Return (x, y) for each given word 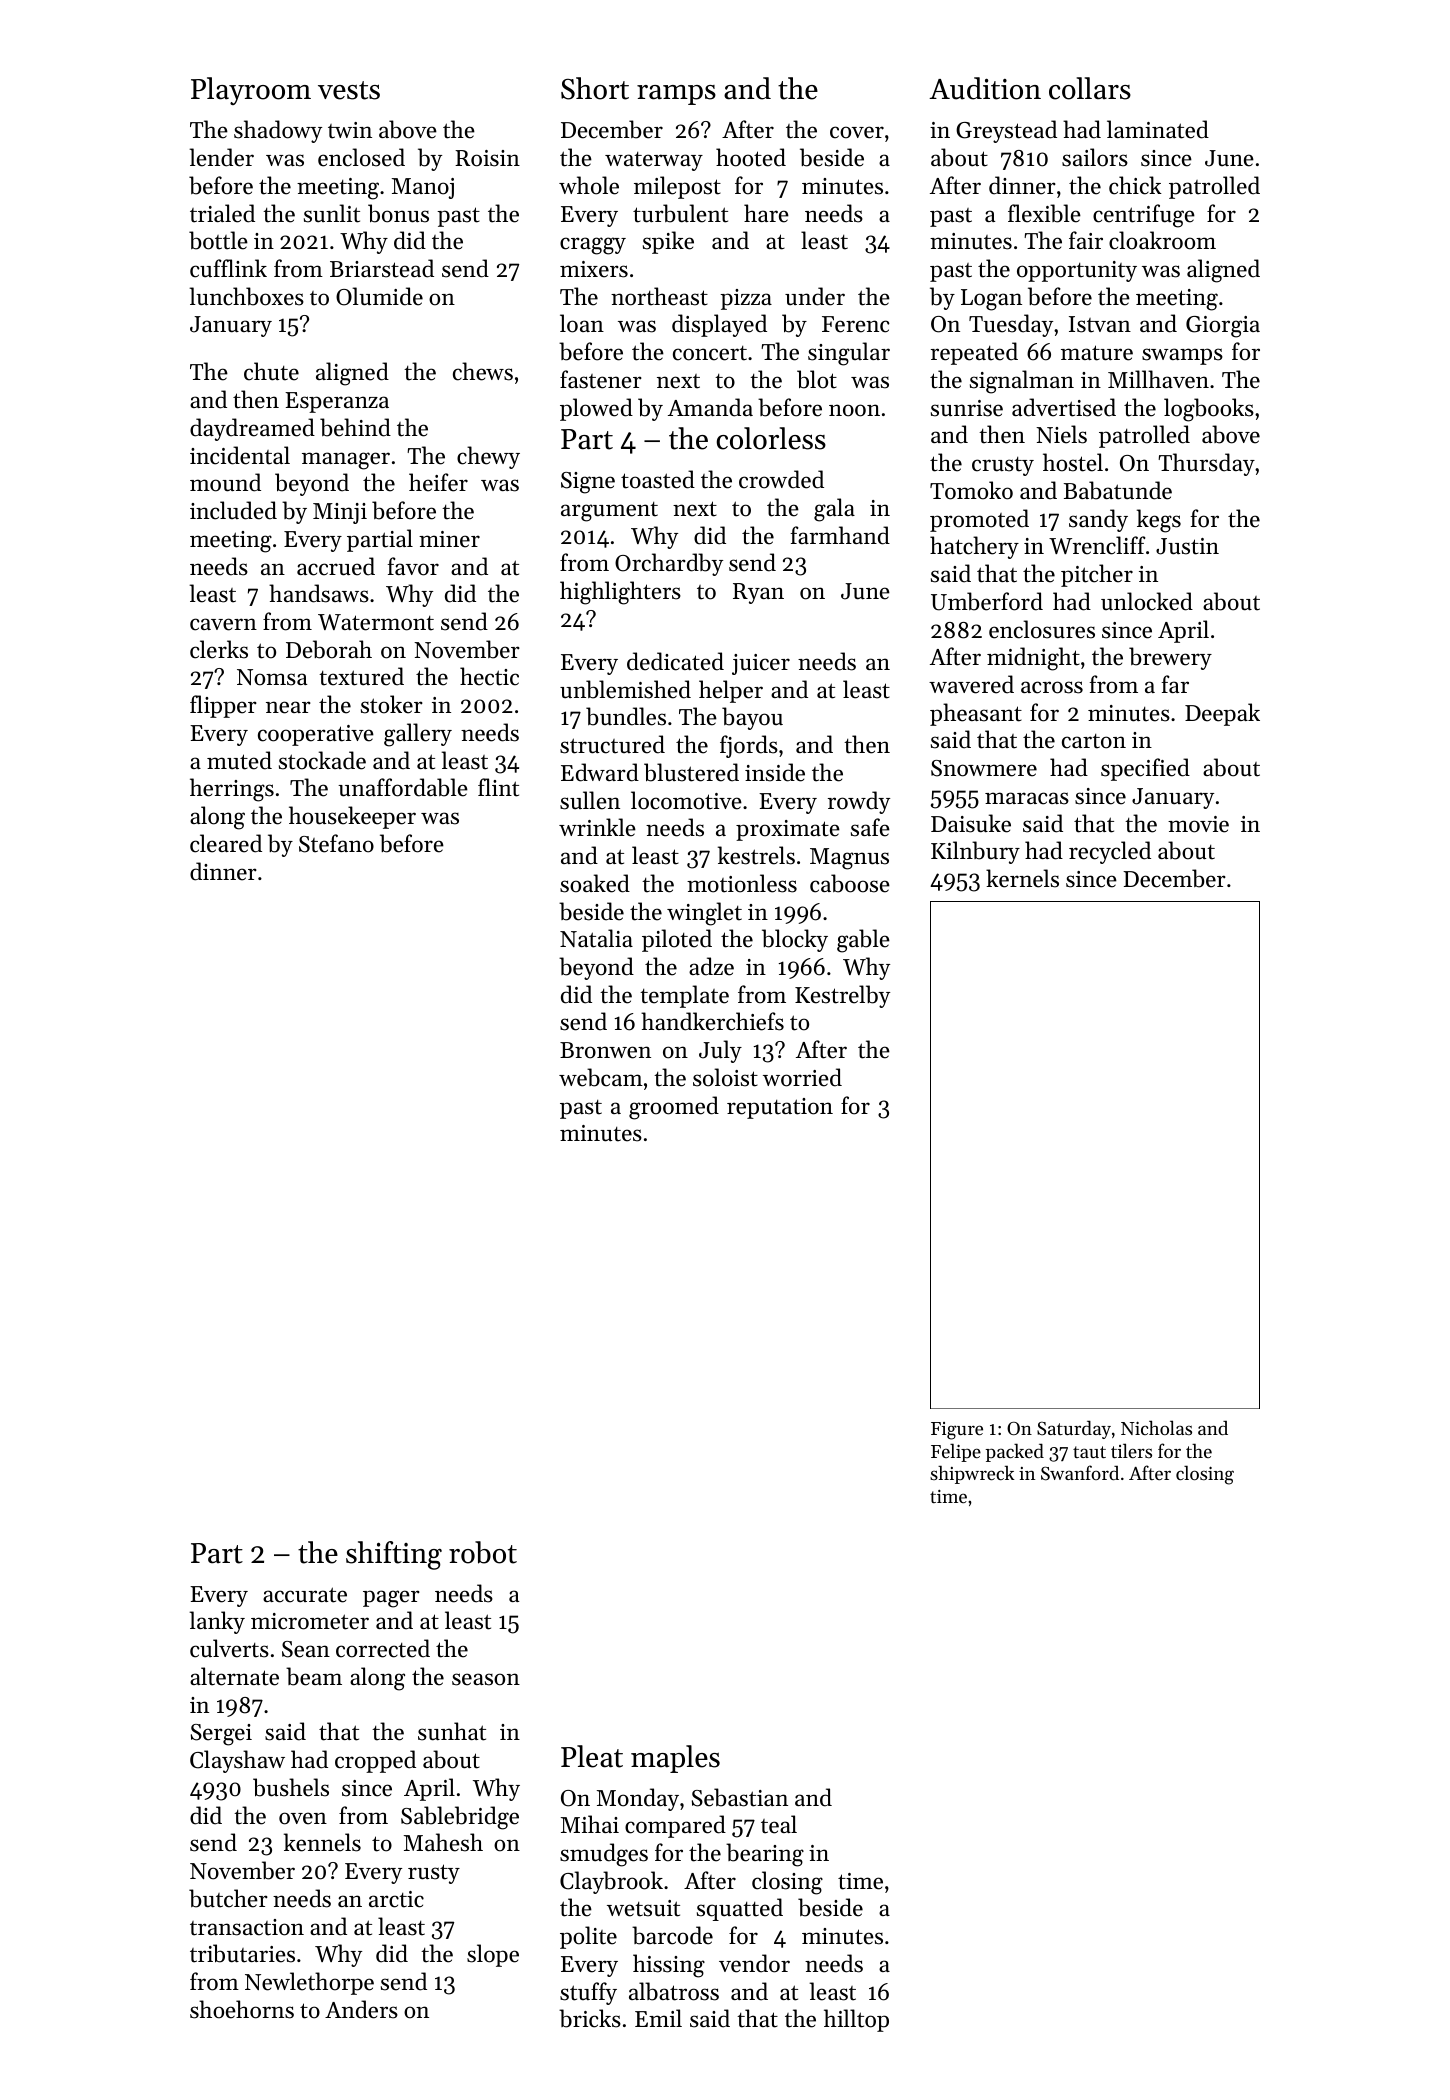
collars (1090, 88)
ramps (676, 95)
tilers (1131, 1450)
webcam (601, 1077)
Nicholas (1156, 1427)
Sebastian (740, 1797)
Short (595, 88)
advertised (1064, 407)
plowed (596, 409)
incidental (240, 455)
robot (483, 1552)
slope (493, 1955)
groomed (674, 1108)
